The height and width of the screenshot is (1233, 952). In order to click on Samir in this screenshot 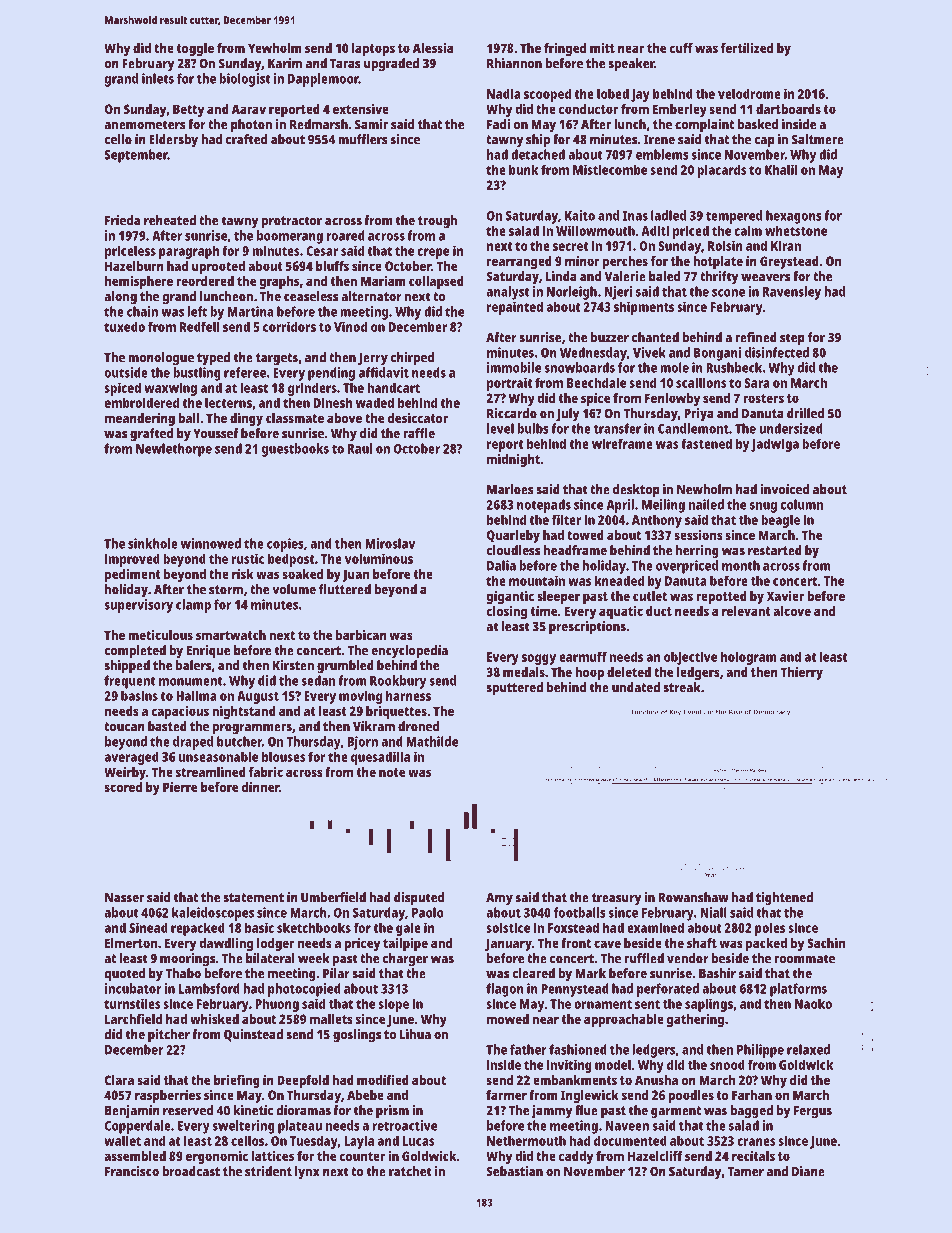, I will do `click(371, 124)`.
